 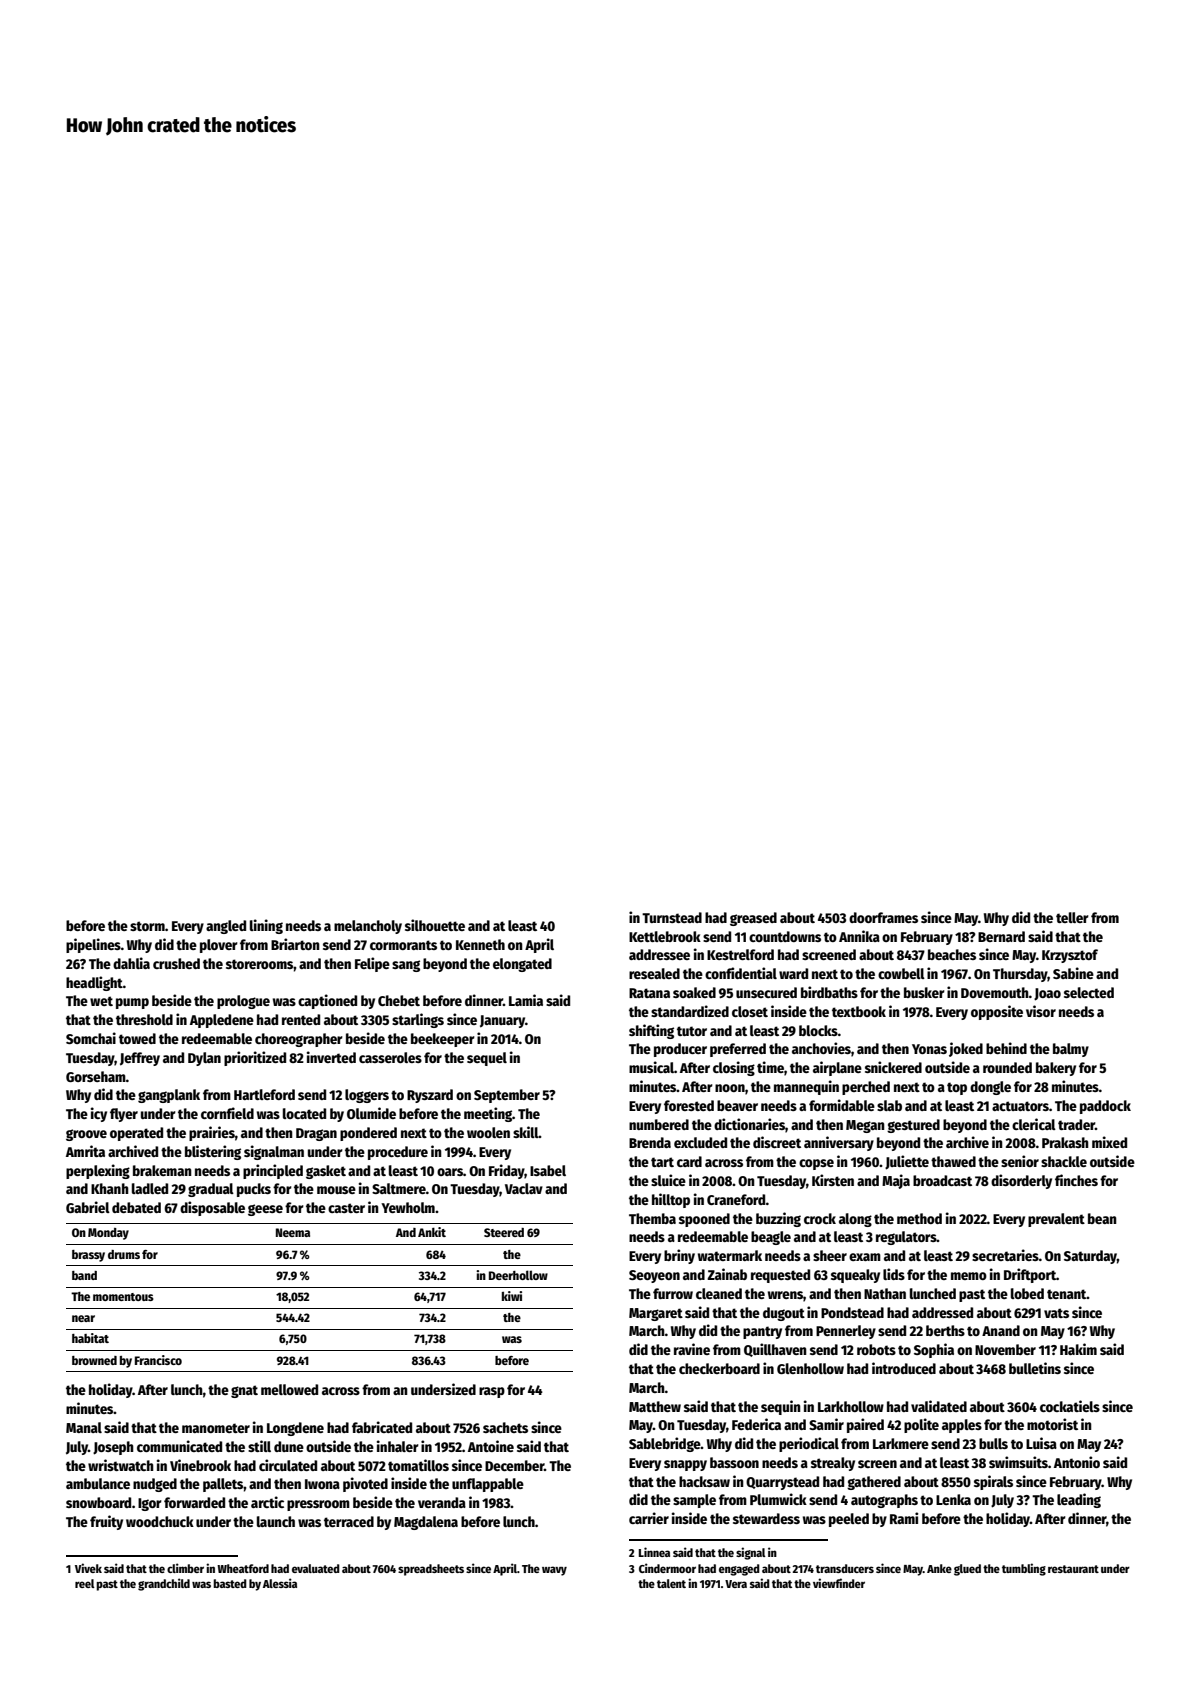 I want to click on momentous, so click(x=123, y=1297).
